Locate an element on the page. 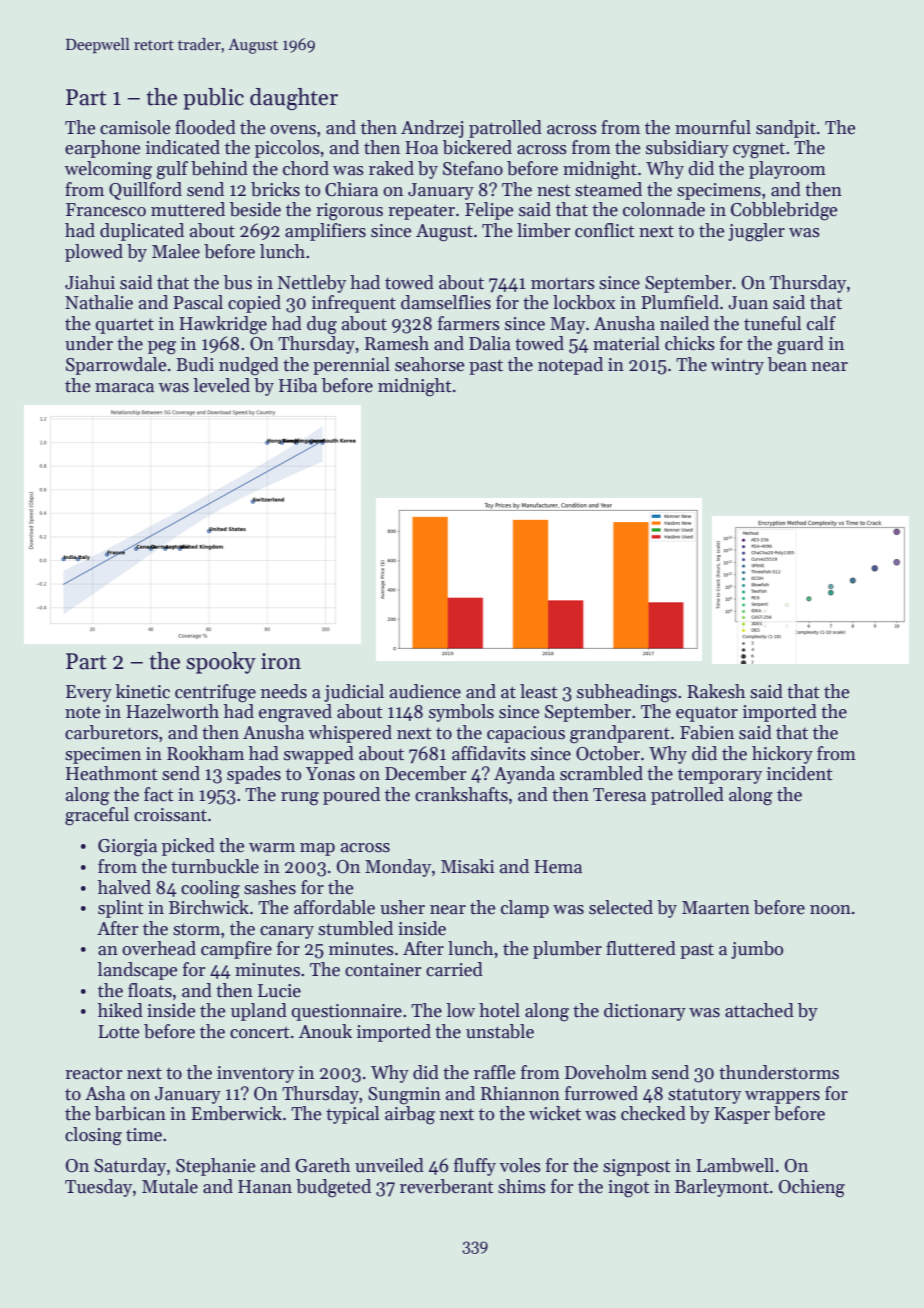  farmers is located at coordinates (469, 323).
